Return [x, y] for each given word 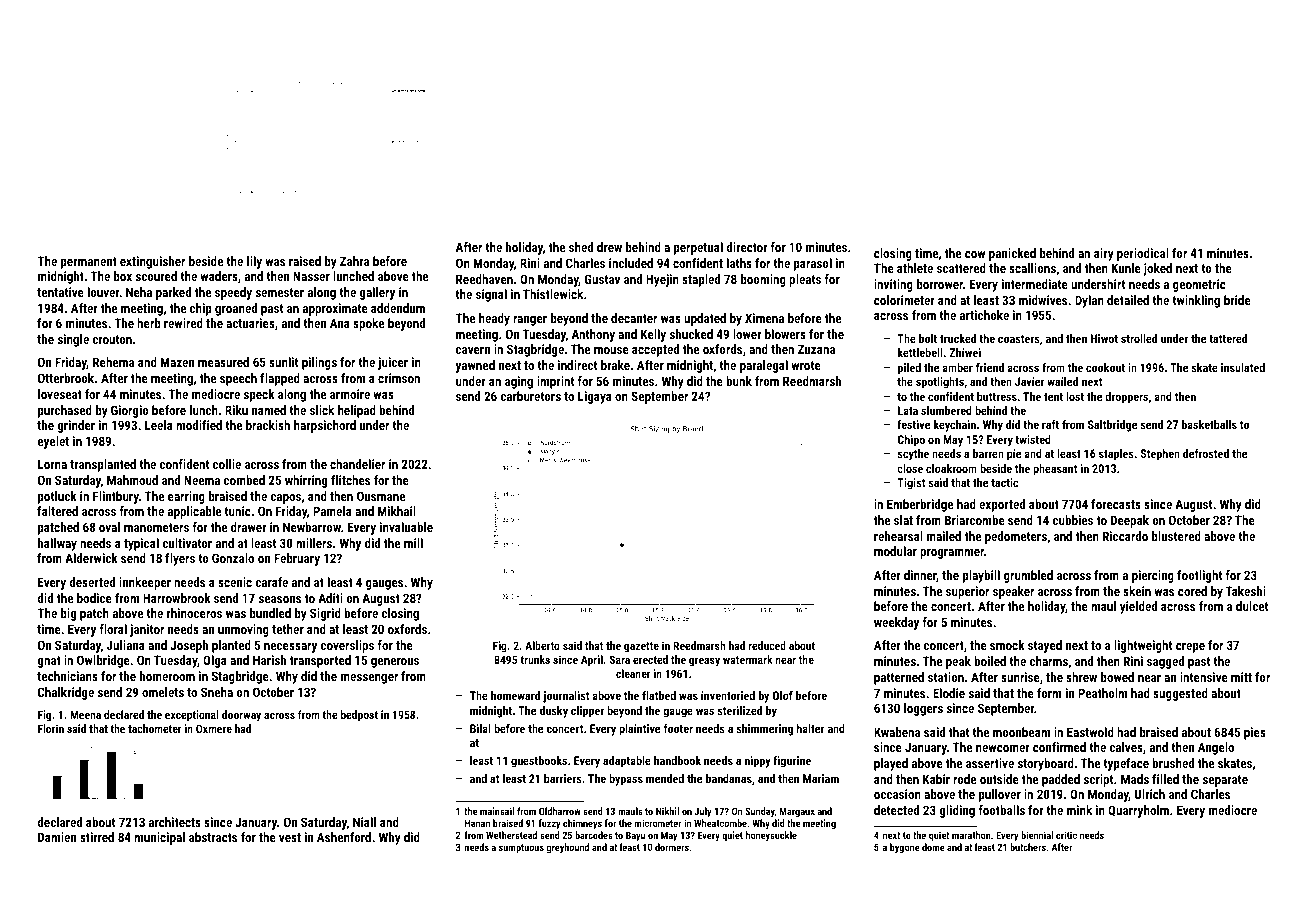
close [910, 468]
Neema [202, 480]
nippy [758, 762]
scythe [913, 455]
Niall [364, 822]
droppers [1126, 398]
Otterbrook [66, 378]
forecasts [1116, 504]
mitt [1241, 677]
